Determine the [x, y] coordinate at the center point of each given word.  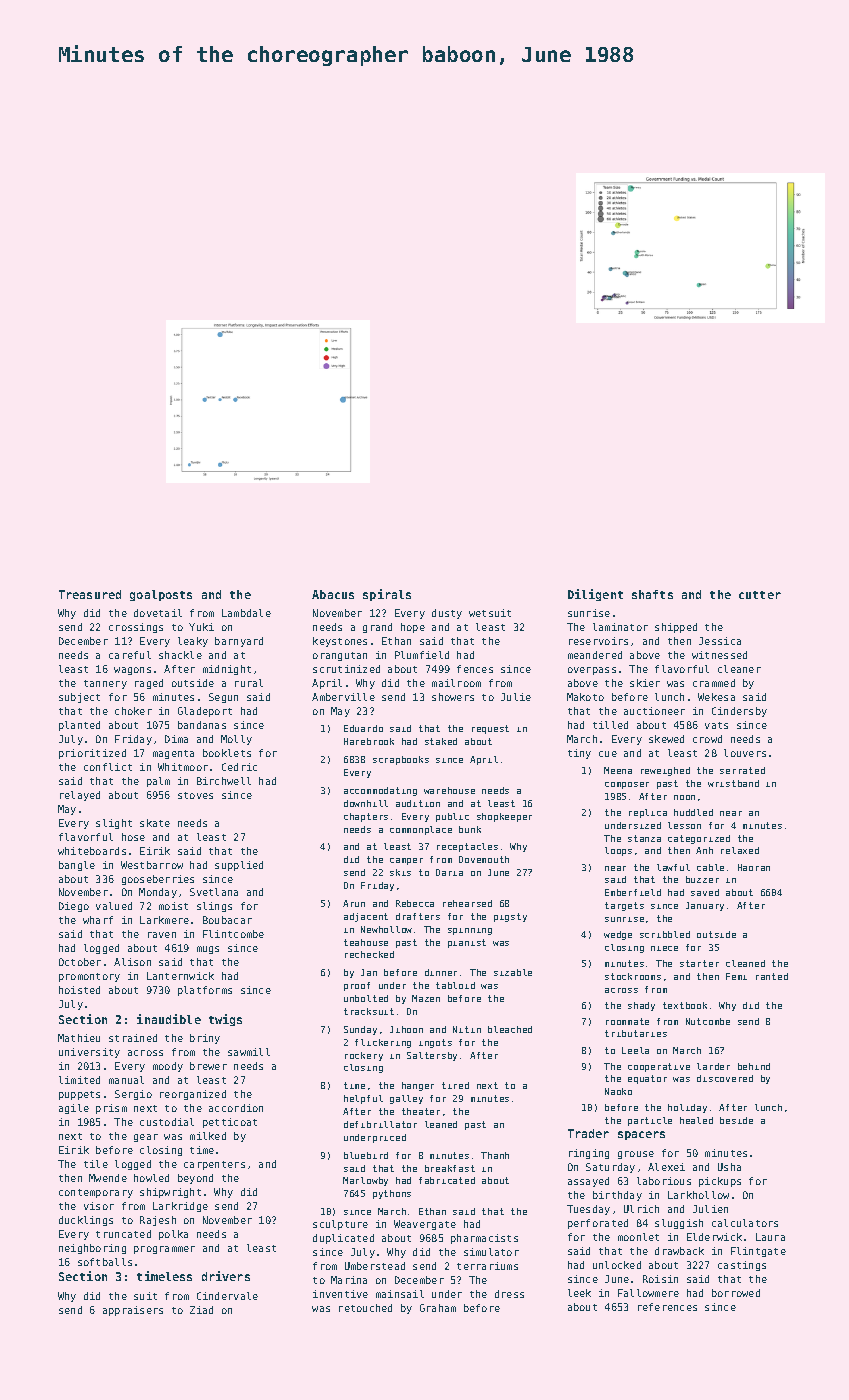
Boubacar [227, 920]
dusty [447, 614]
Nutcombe [708, 1021]
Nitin [467, 1029]
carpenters [214, 1165]
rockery [364, 1056]
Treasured [90, 594]
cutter [760, 595]
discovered [725, 1078]
